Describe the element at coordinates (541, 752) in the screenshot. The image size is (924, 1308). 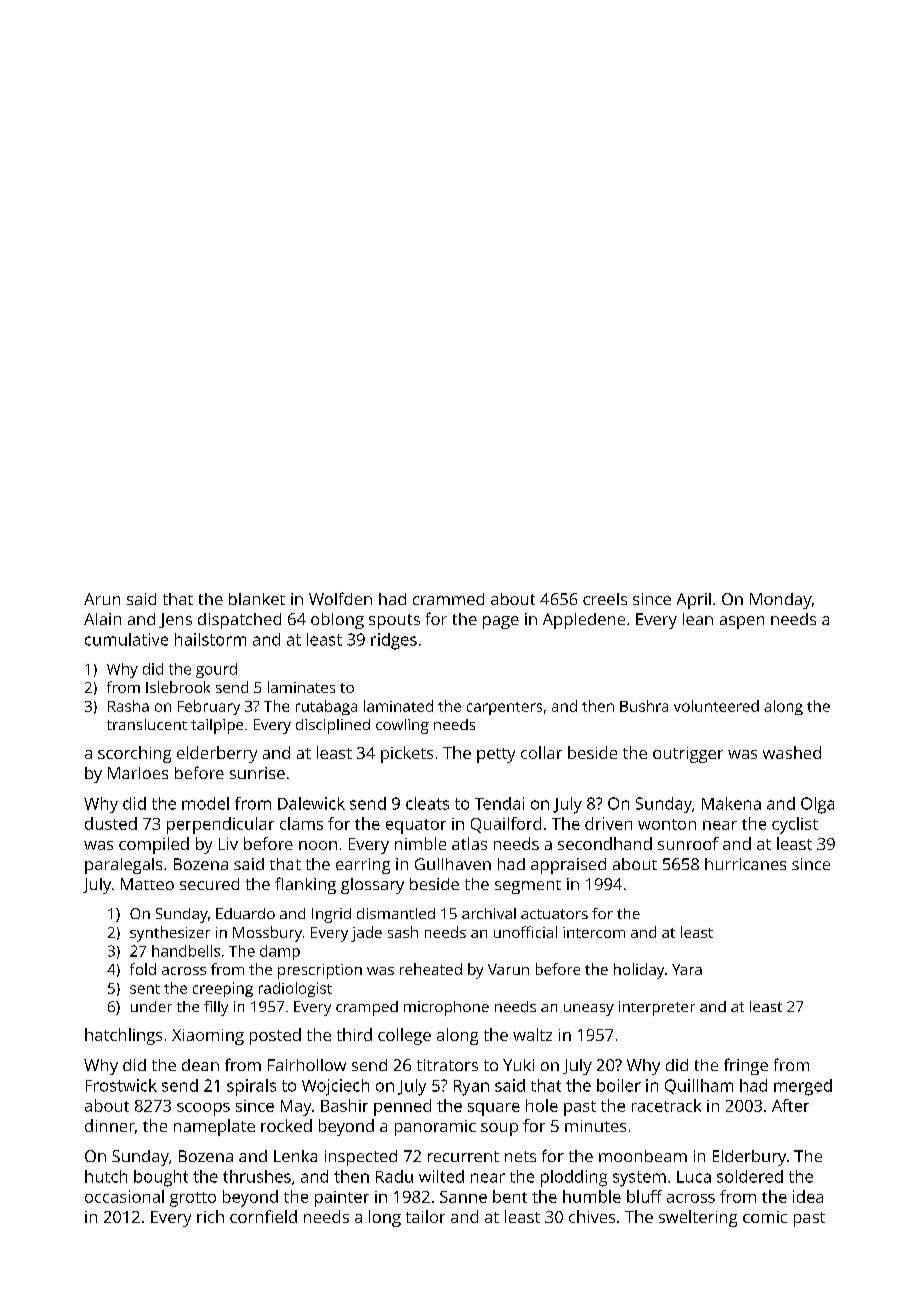
I see `collar` at that location.
